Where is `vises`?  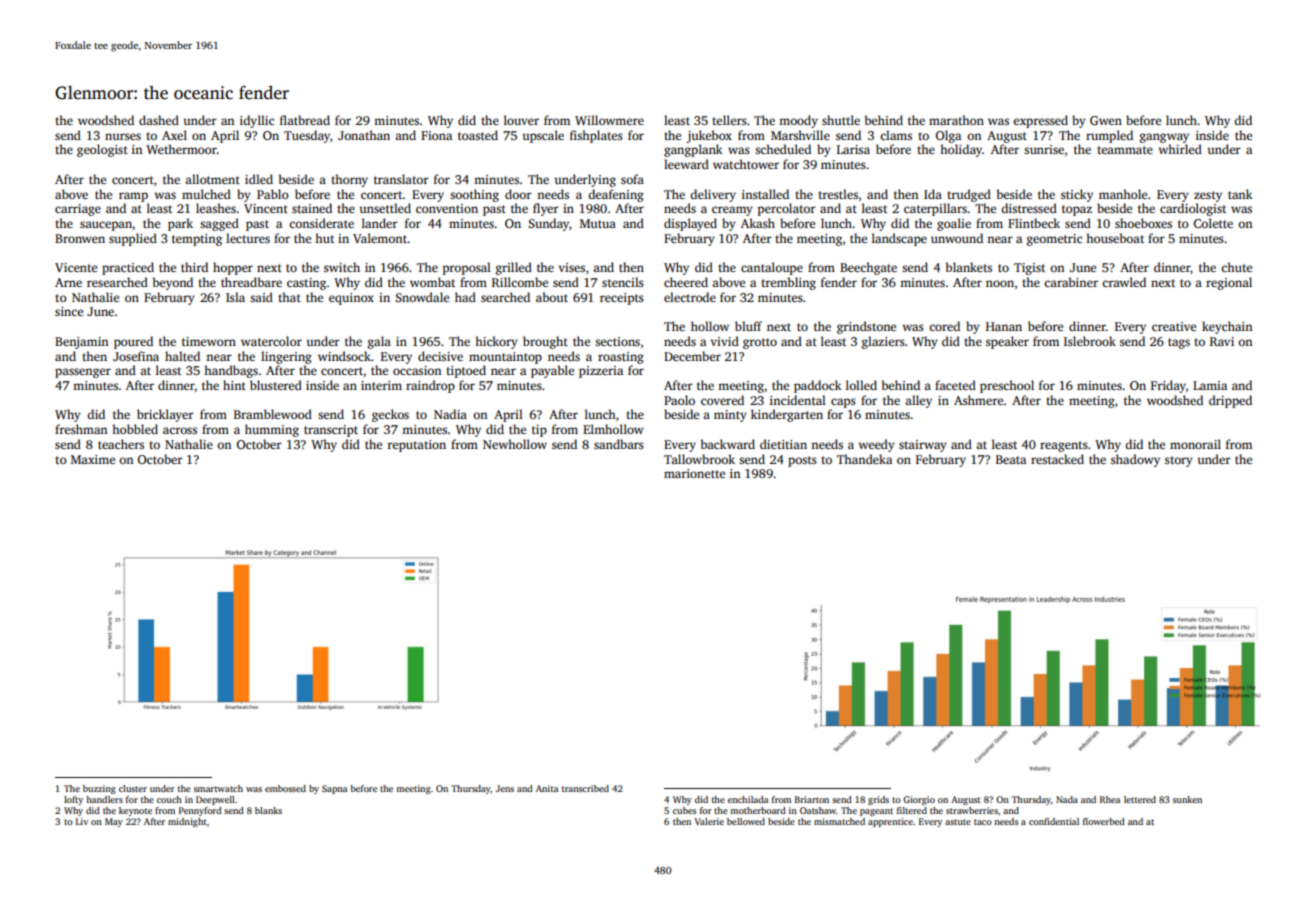 vises is located at coordinates (571, 267).
